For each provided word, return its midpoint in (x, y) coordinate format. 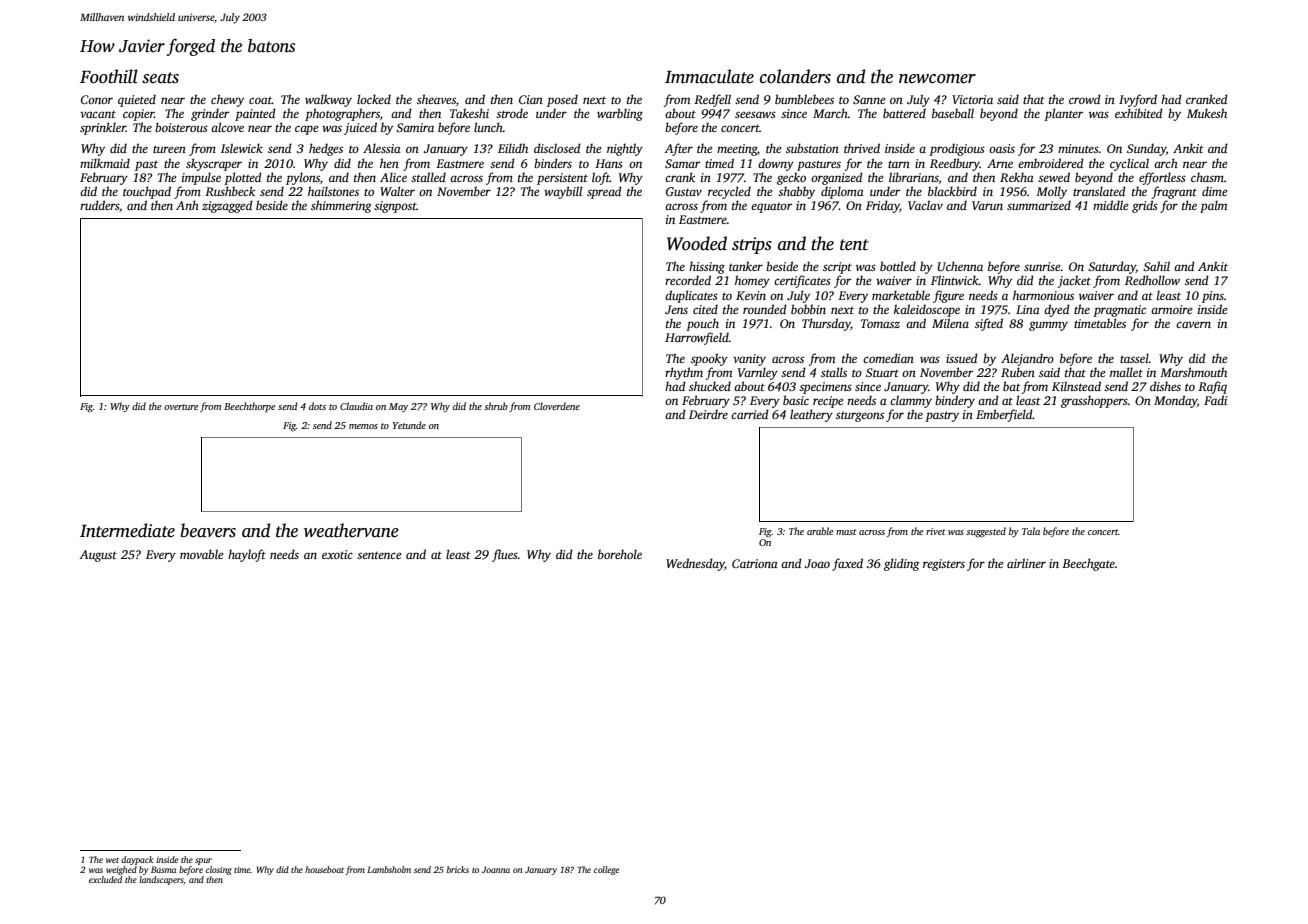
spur (203, 861)
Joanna (496, 870)
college (606, 870)
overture (181, 407)
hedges (326, 149)
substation (812, 148)
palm (1213, 206)
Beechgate (1088, 564)
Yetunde (409, 425)
